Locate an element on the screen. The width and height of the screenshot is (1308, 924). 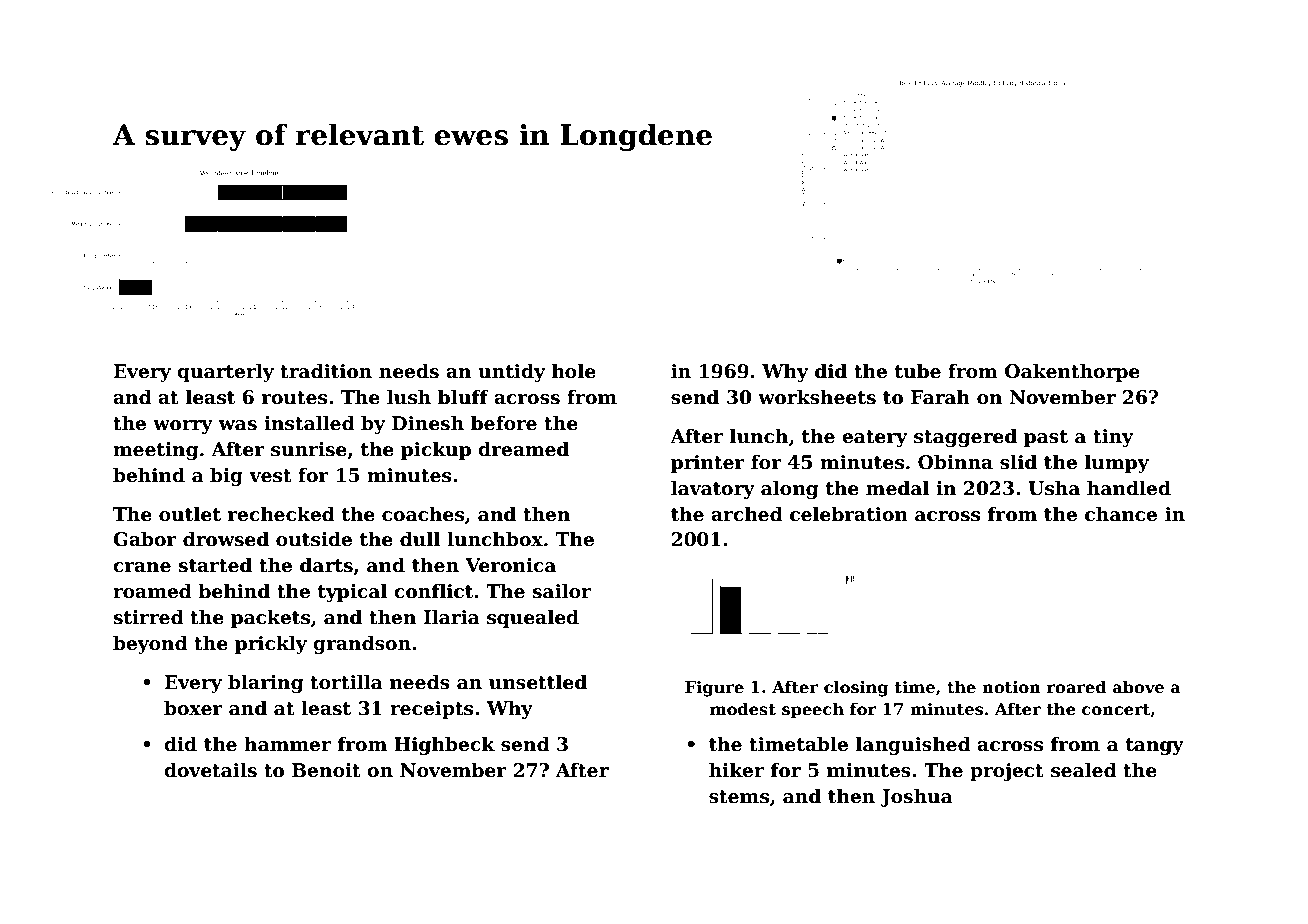
languished is located at coordinates (913, 745).
